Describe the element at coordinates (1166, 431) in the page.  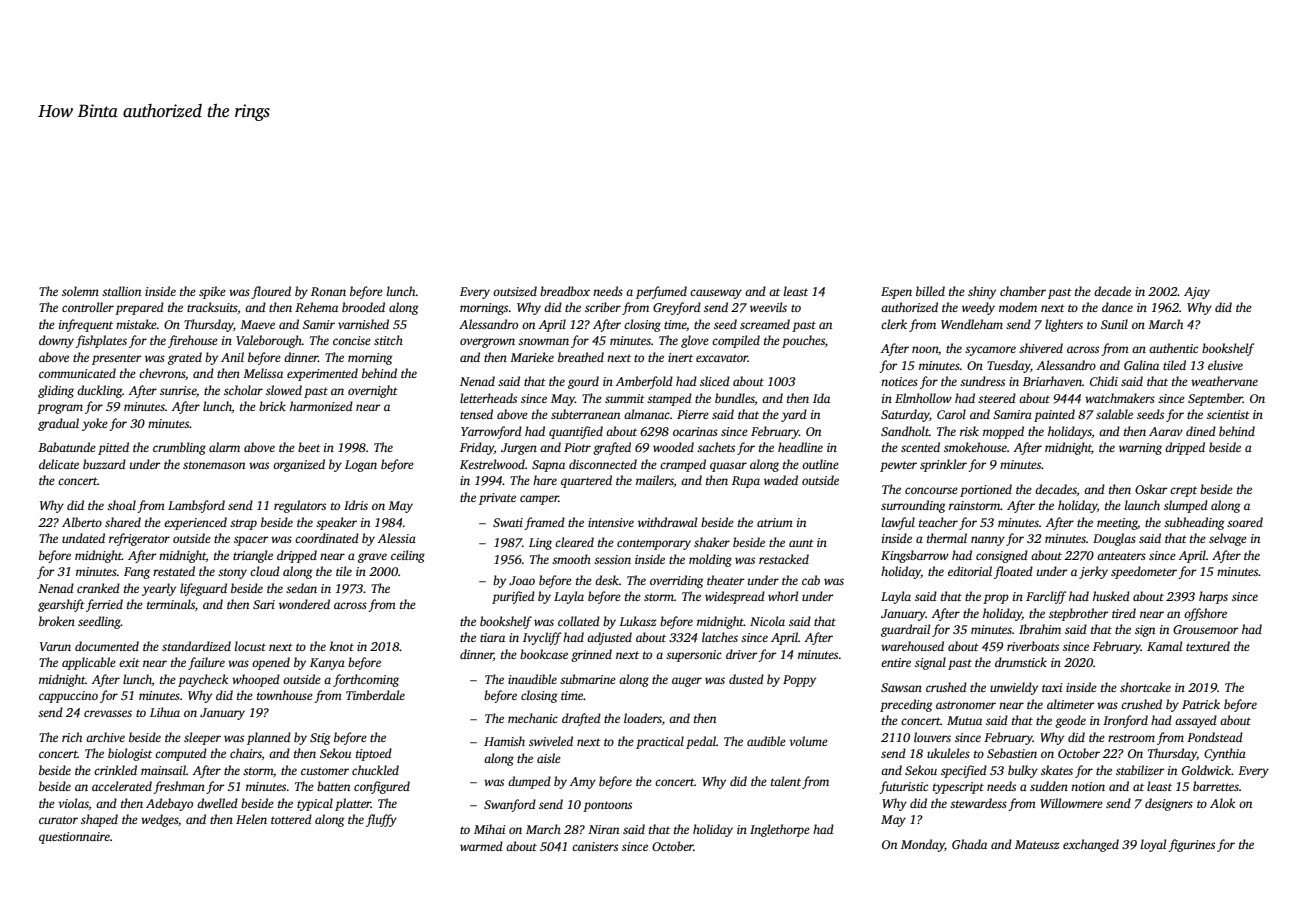
I see `Aarav` at that location.
